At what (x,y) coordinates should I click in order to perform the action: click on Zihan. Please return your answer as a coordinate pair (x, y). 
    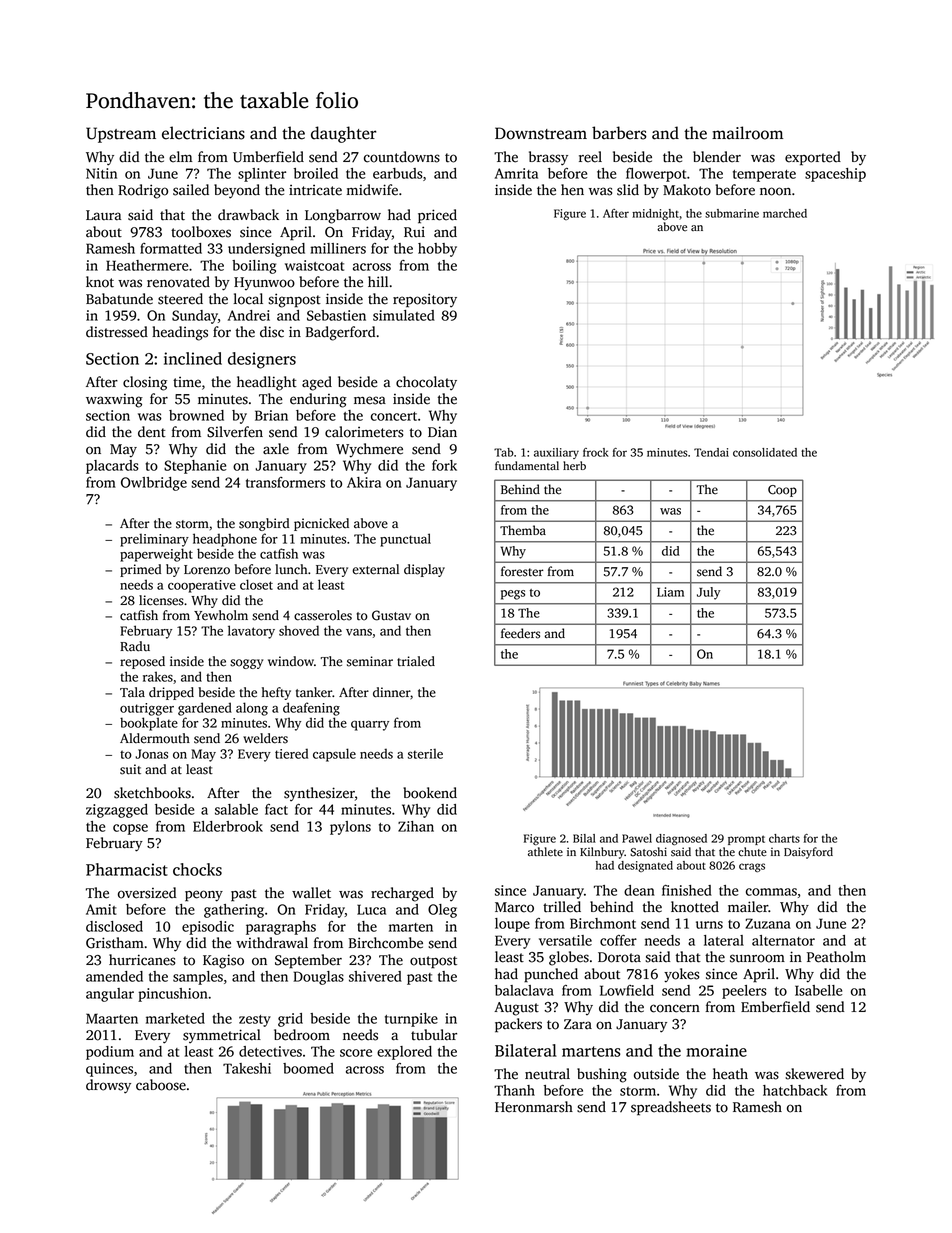
    Looking at the image, I should click on (416, 826).
